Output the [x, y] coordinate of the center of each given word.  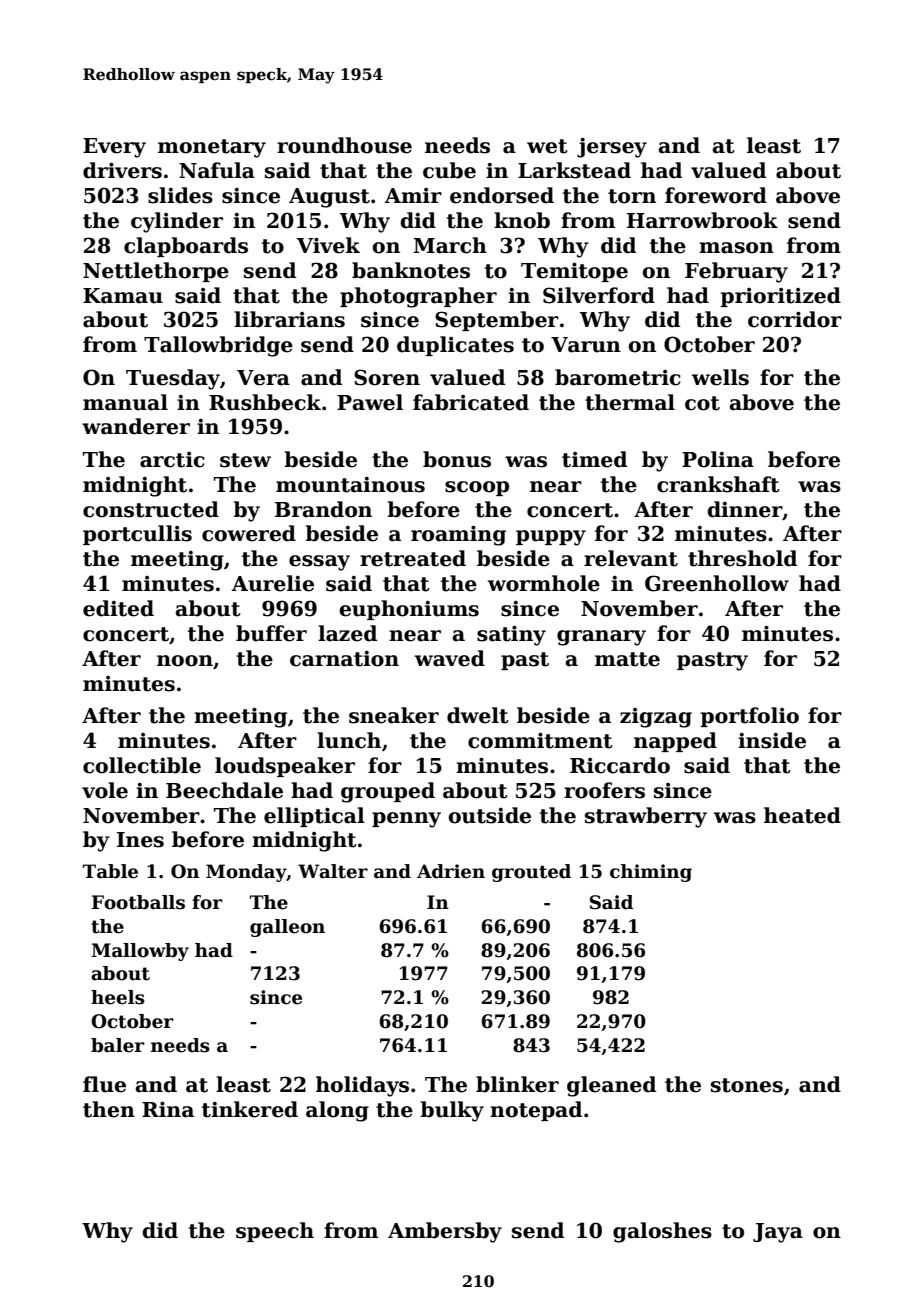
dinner [745, 509]
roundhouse [344, 145]
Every [114, 148]
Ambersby [445, 1232]
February [736, 272]
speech [275, 1232]
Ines [140, 840]
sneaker [394, 715]
